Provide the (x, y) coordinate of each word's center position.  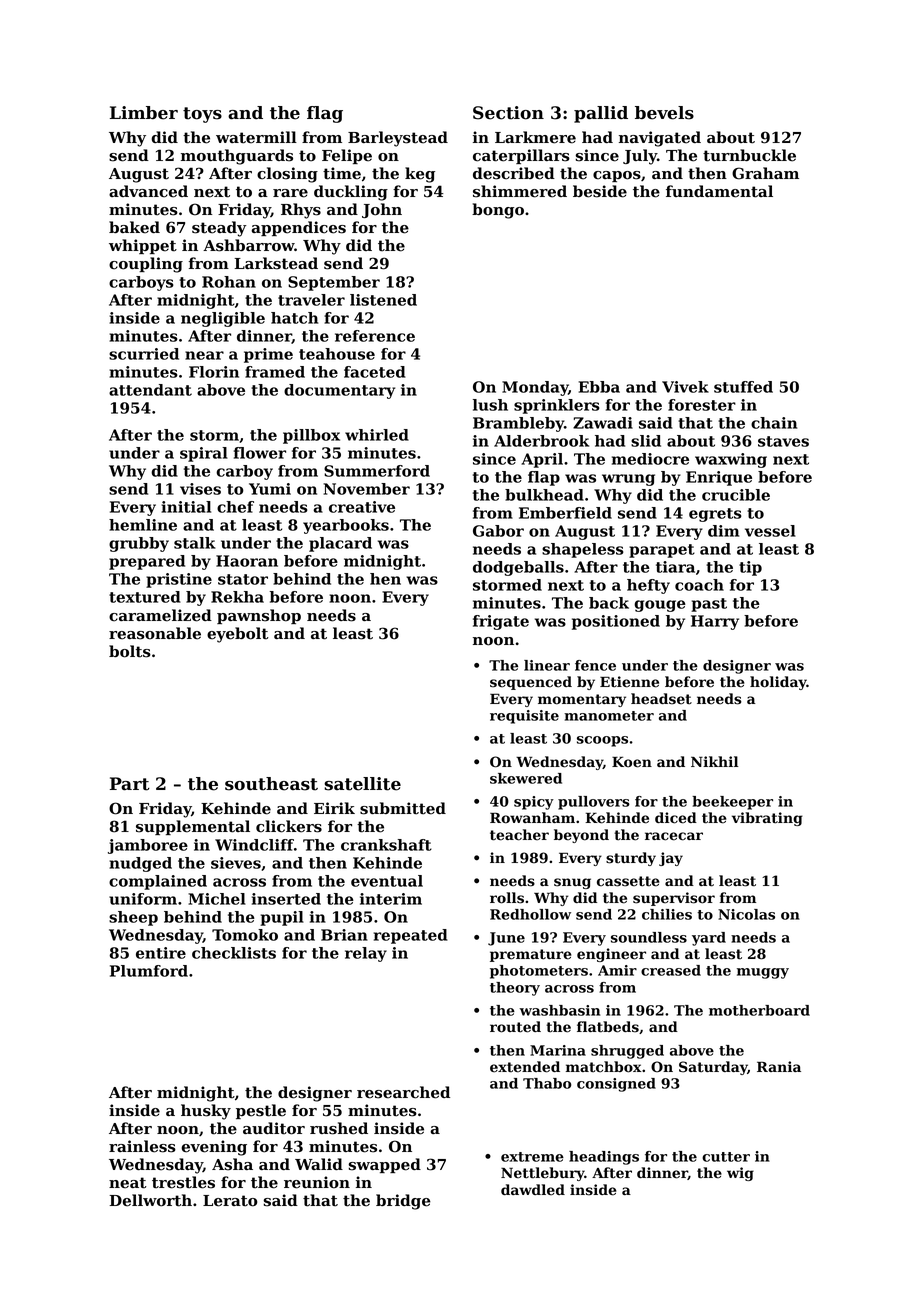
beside (600, 191)
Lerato (230, 1201)
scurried (144, 354)
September (334, 283)
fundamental (719, 191)
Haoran (247, 561)
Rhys (301, 211)
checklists (234, 953)
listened (383, 300)
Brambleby (518, 424)
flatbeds (608, 1027)
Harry (715, 622)
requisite (524, 717)
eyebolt (237, 635)
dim (723, 531)
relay (366, 954)
